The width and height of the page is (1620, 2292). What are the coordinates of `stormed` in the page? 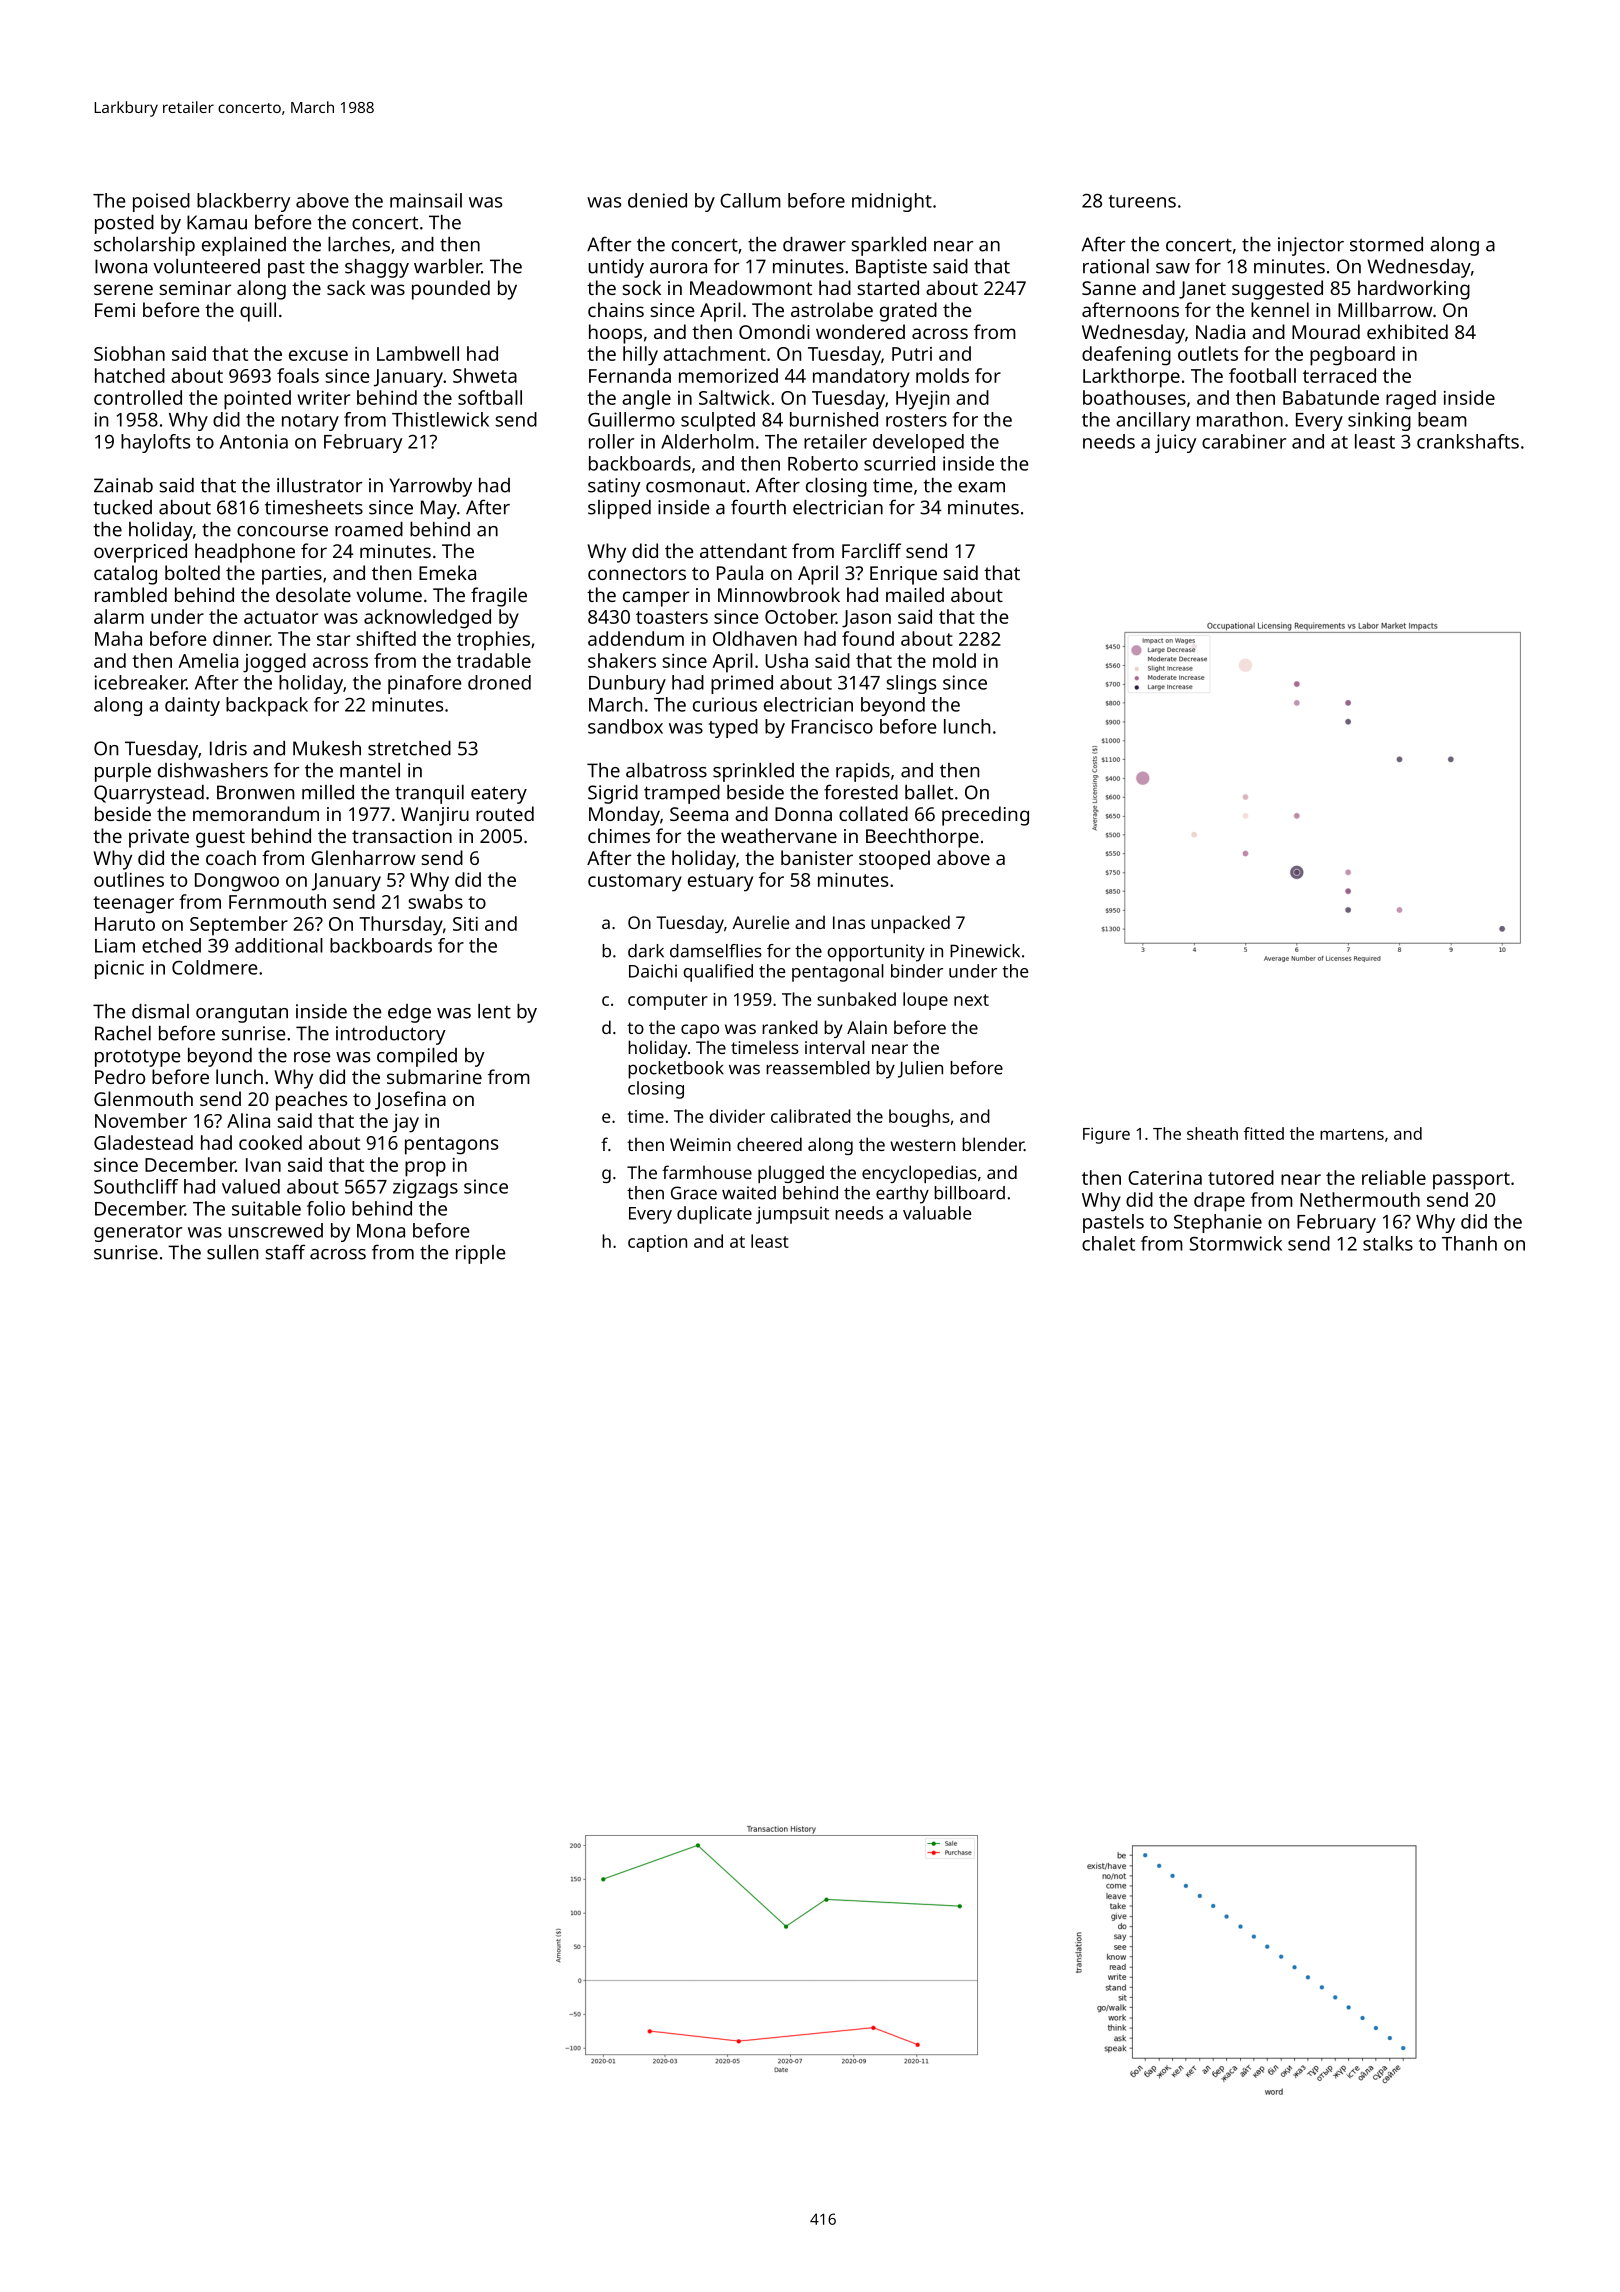 It's located at (1386, 244).
